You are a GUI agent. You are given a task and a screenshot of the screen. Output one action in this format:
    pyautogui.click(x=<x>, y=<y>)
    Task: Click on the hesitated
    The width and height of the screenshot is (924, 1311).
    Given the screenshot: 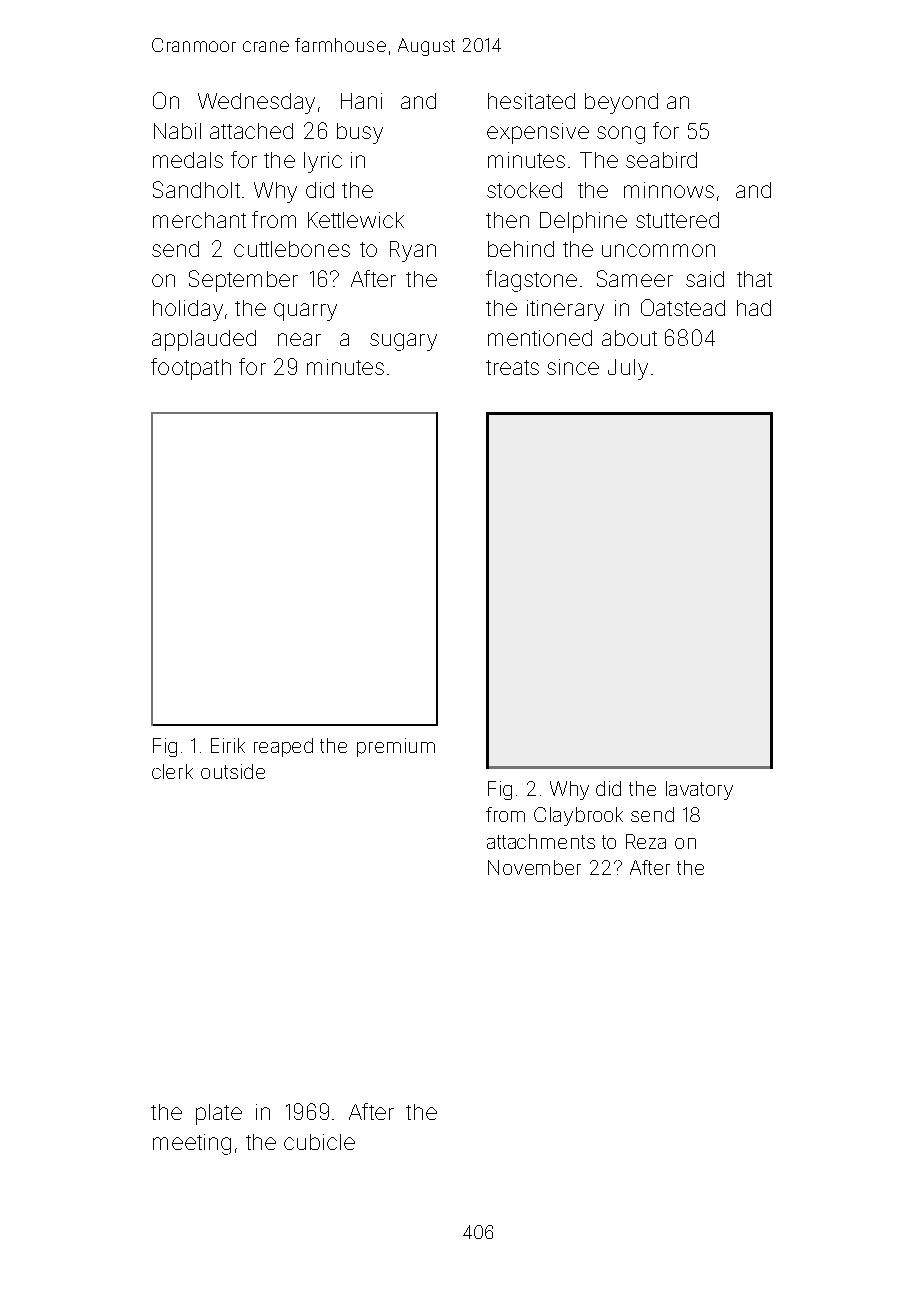 What is the action you would take?
    pyautogui.click(x=531, y=101)
